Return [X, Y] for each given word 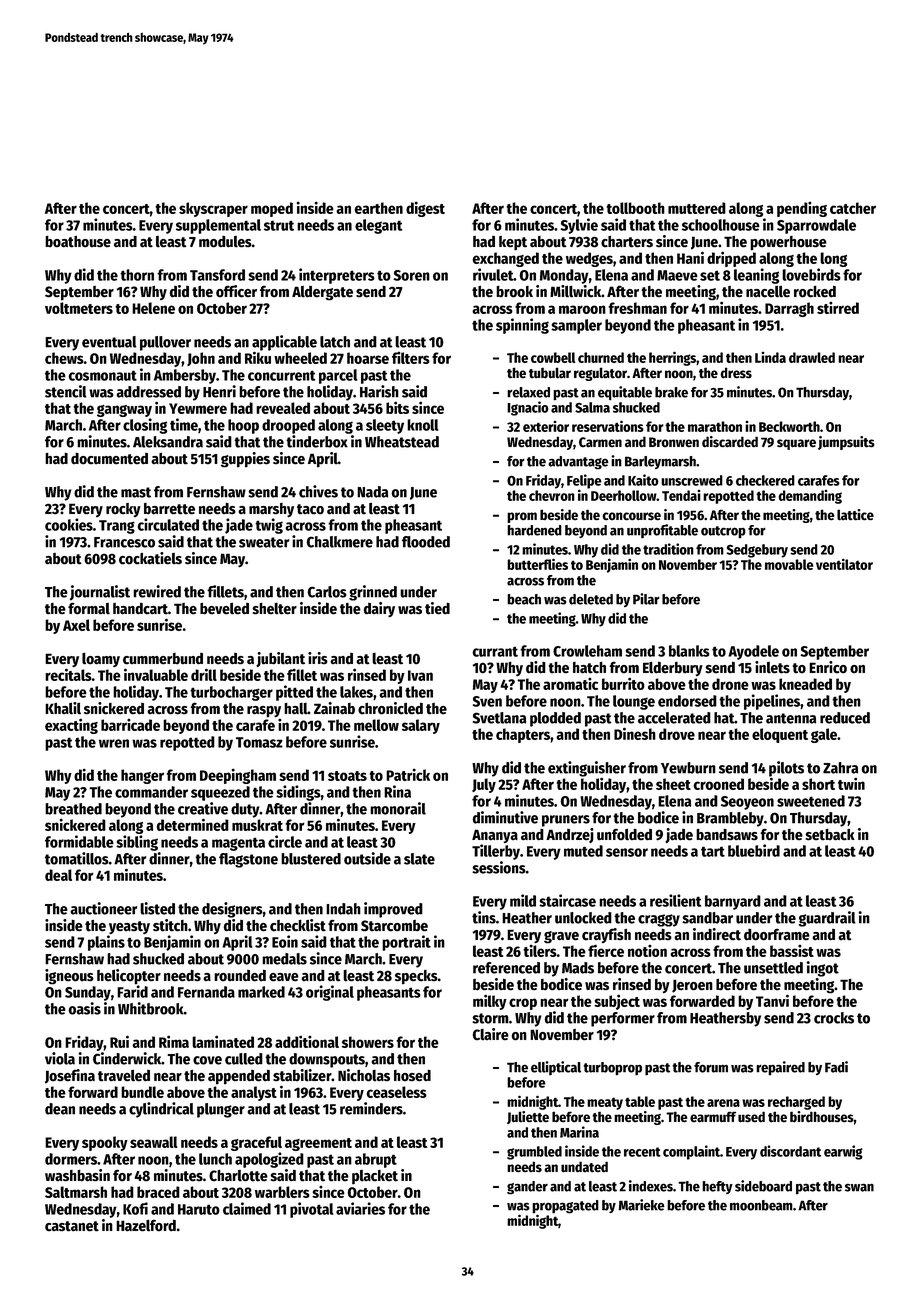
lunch [215, 1159]
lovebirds [811, 274]
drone [730, 684]
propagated [565, 1207]
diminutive [505, 817]
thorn [137, 275]
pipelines [772, 702]
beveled [224, 609]
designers [232, 910]
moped [272, 209]
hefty [717, 1187]
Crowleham [587, 651]
